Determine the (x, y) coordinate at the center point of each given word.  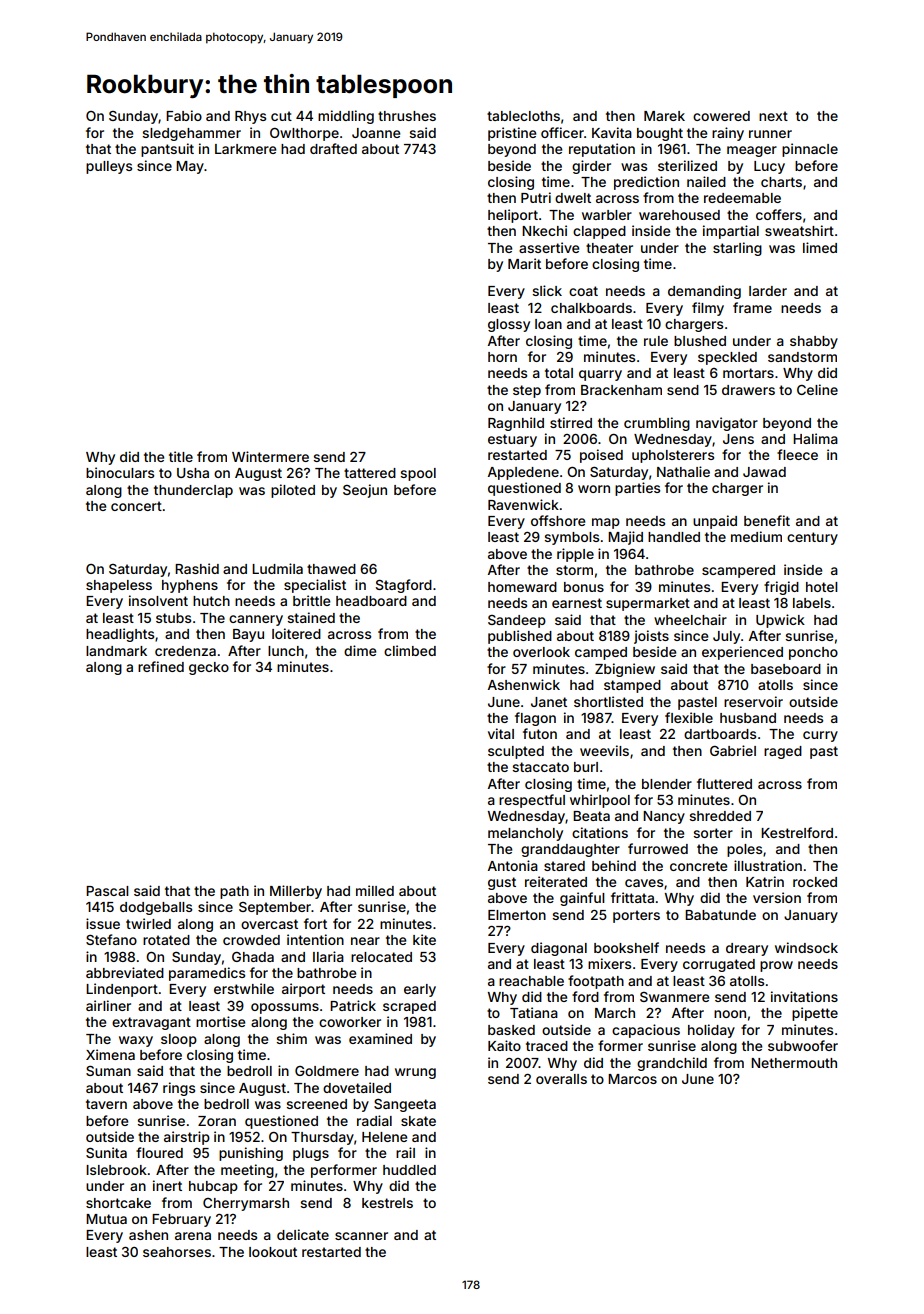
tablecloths (523, 116)
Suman (108, 1071)
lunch (286, 651)
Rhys (250, 117)
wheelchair (690, 619)
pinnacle (810, 150)
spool (418, 474)
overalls (561, 1079)
